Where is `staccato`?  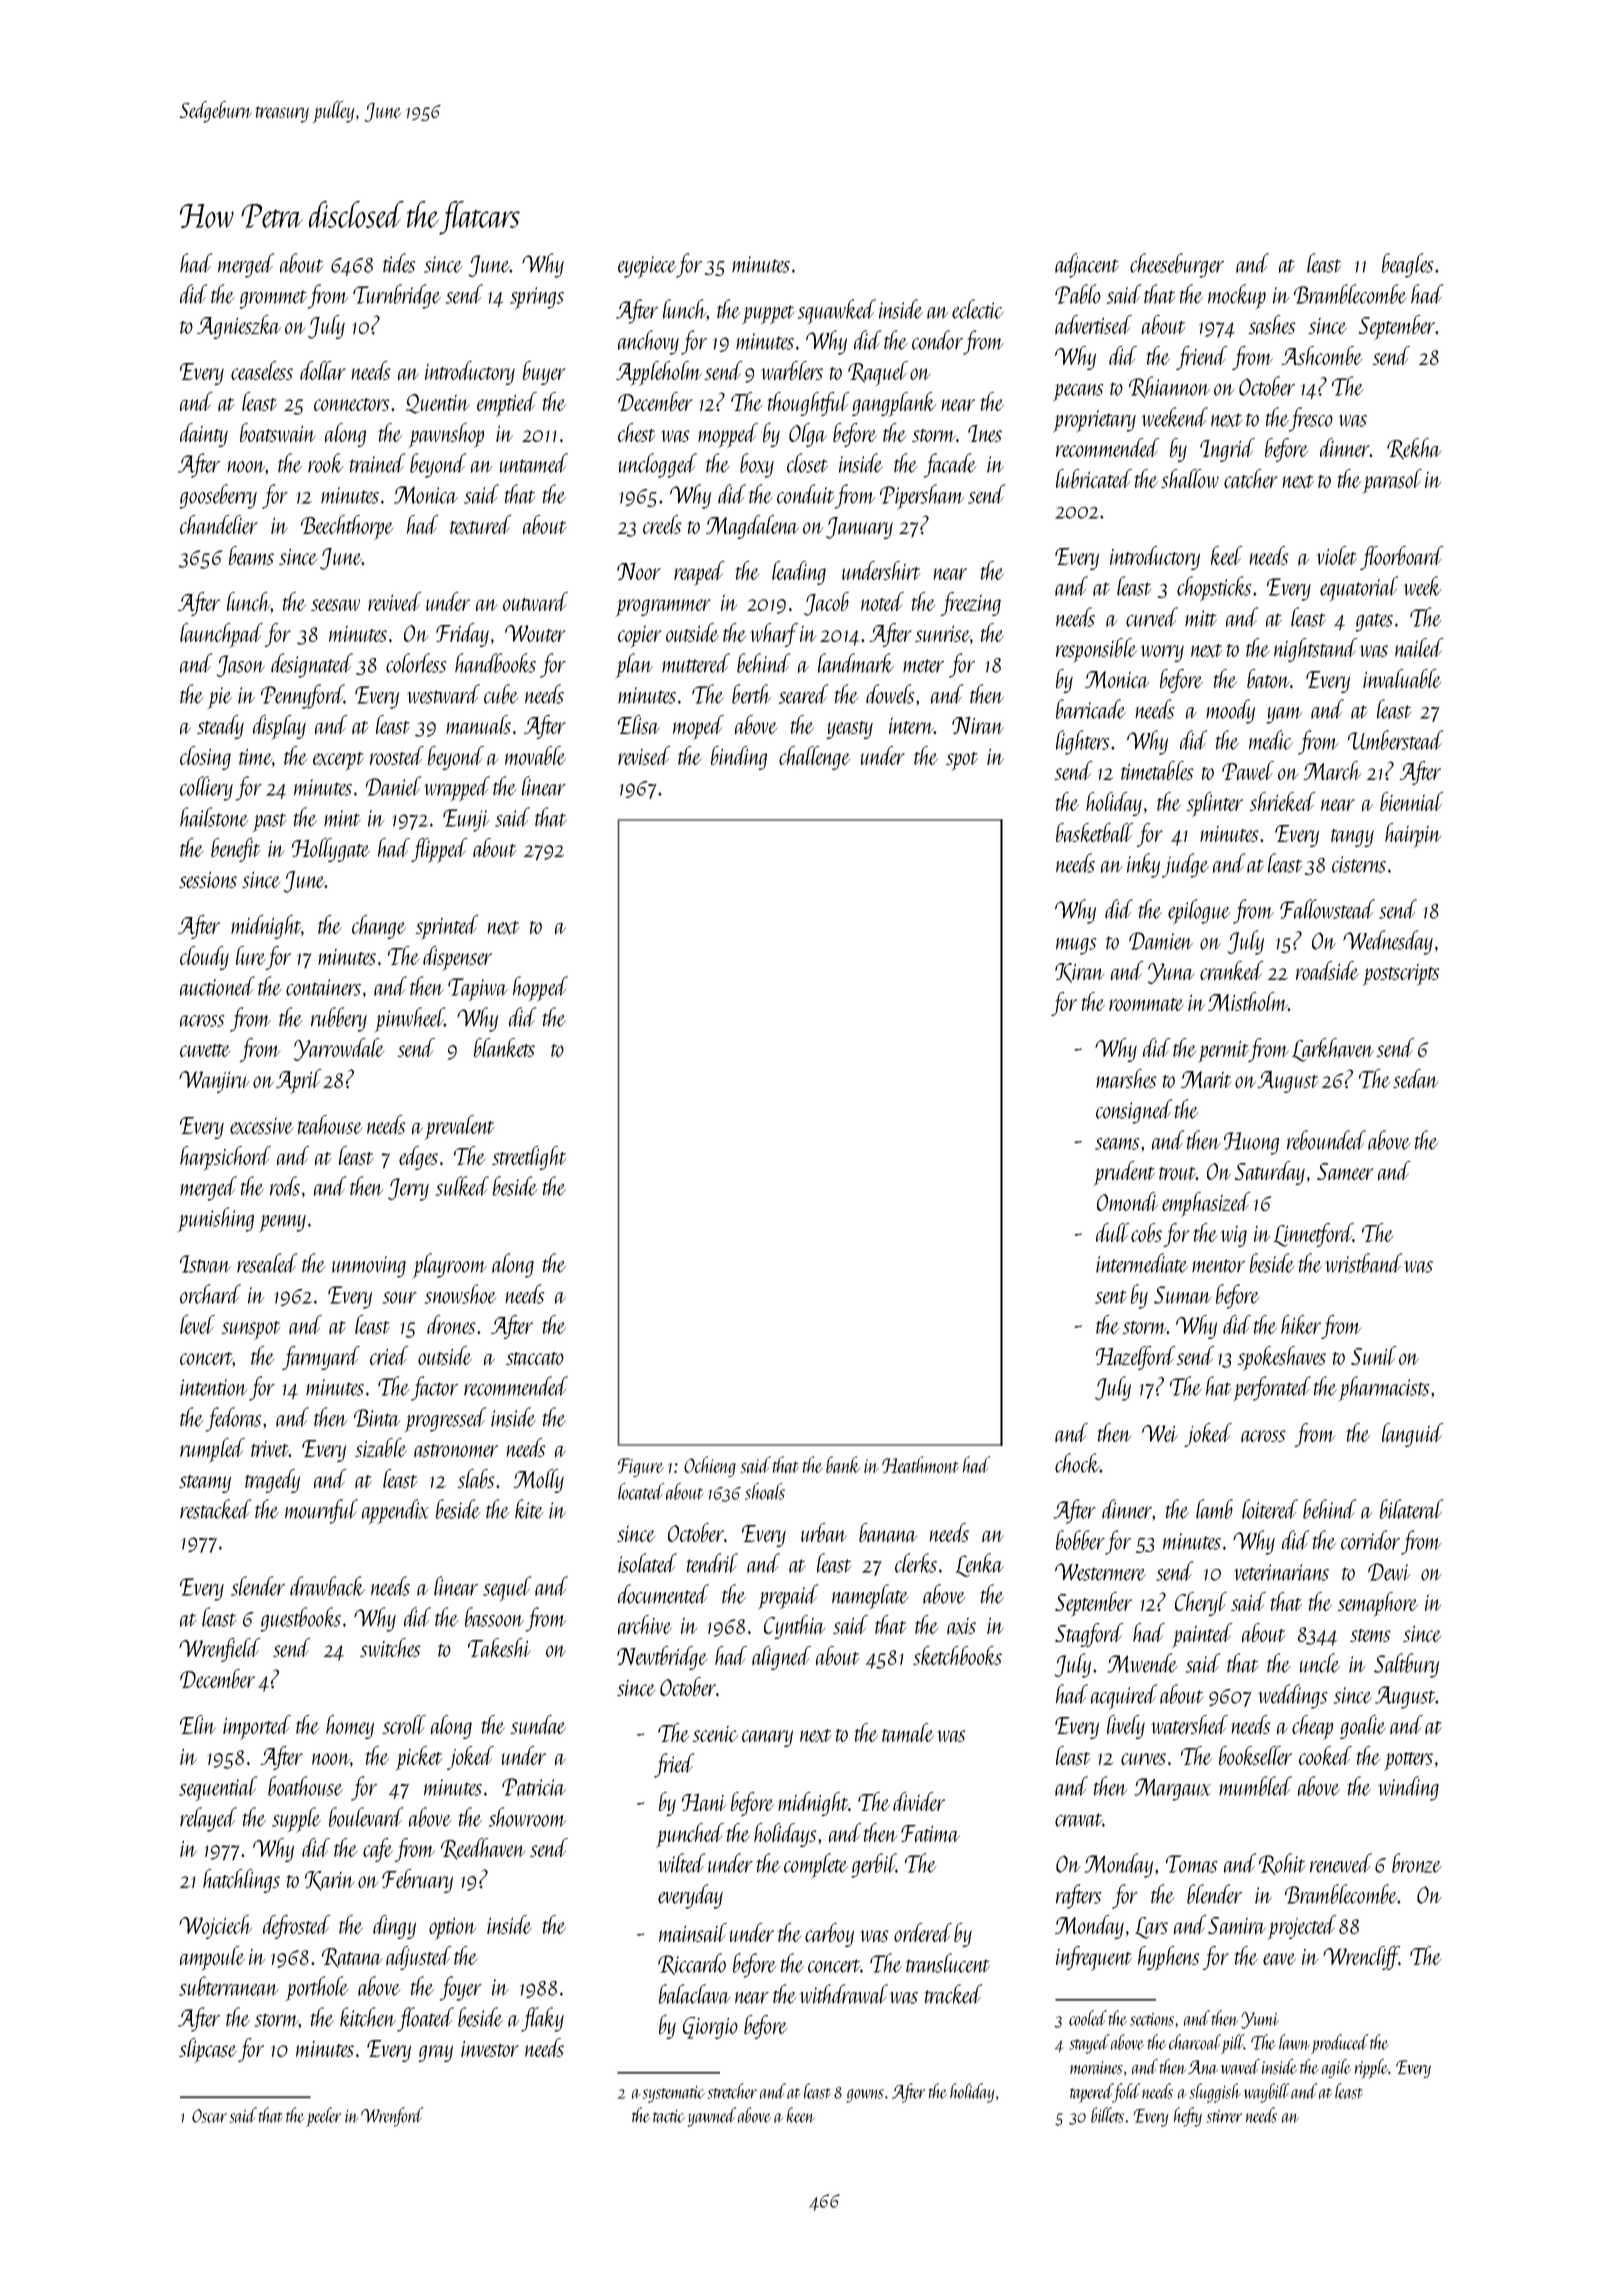
staccato is located at coordinates (535, 1358).
